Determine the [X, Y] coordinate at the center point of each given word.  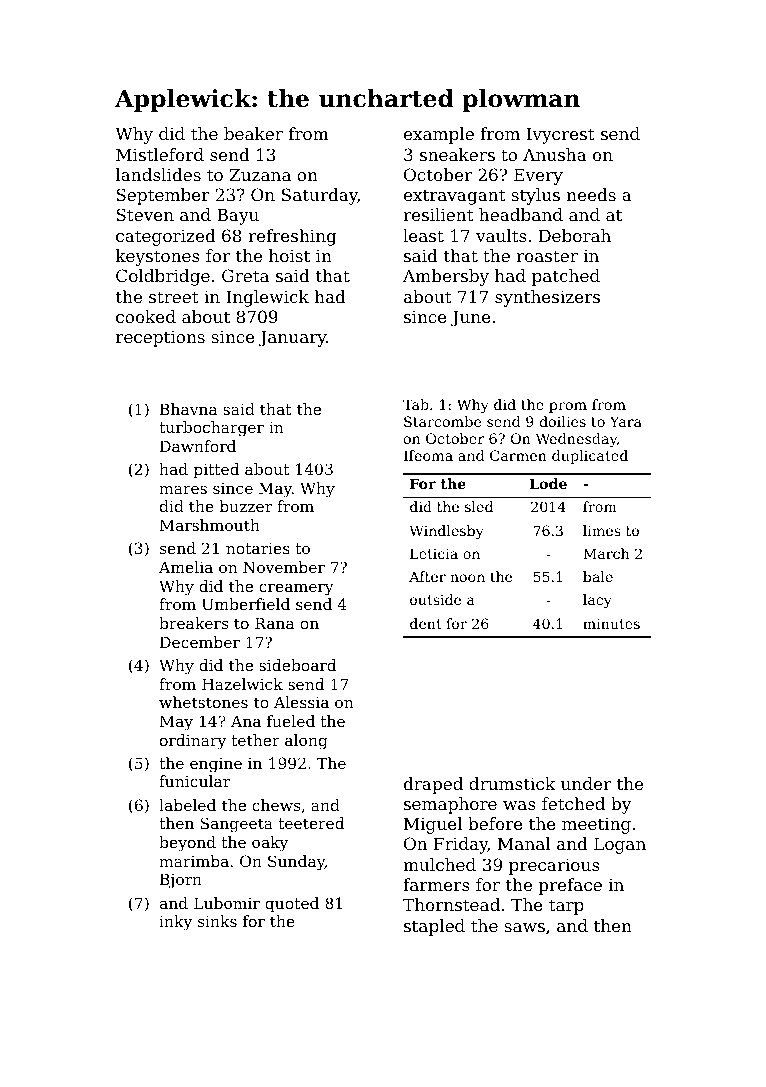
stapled [434, 927]
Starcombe [442, 421]
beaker [253, 133]
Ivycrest [561, 135]
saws [524, 927]
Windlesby [446, 532]
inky [175, 923]
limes [601, 530]
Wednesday [576, 440]
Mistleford [160, 154]
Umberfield [246, 604]
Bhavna [189, 409]
